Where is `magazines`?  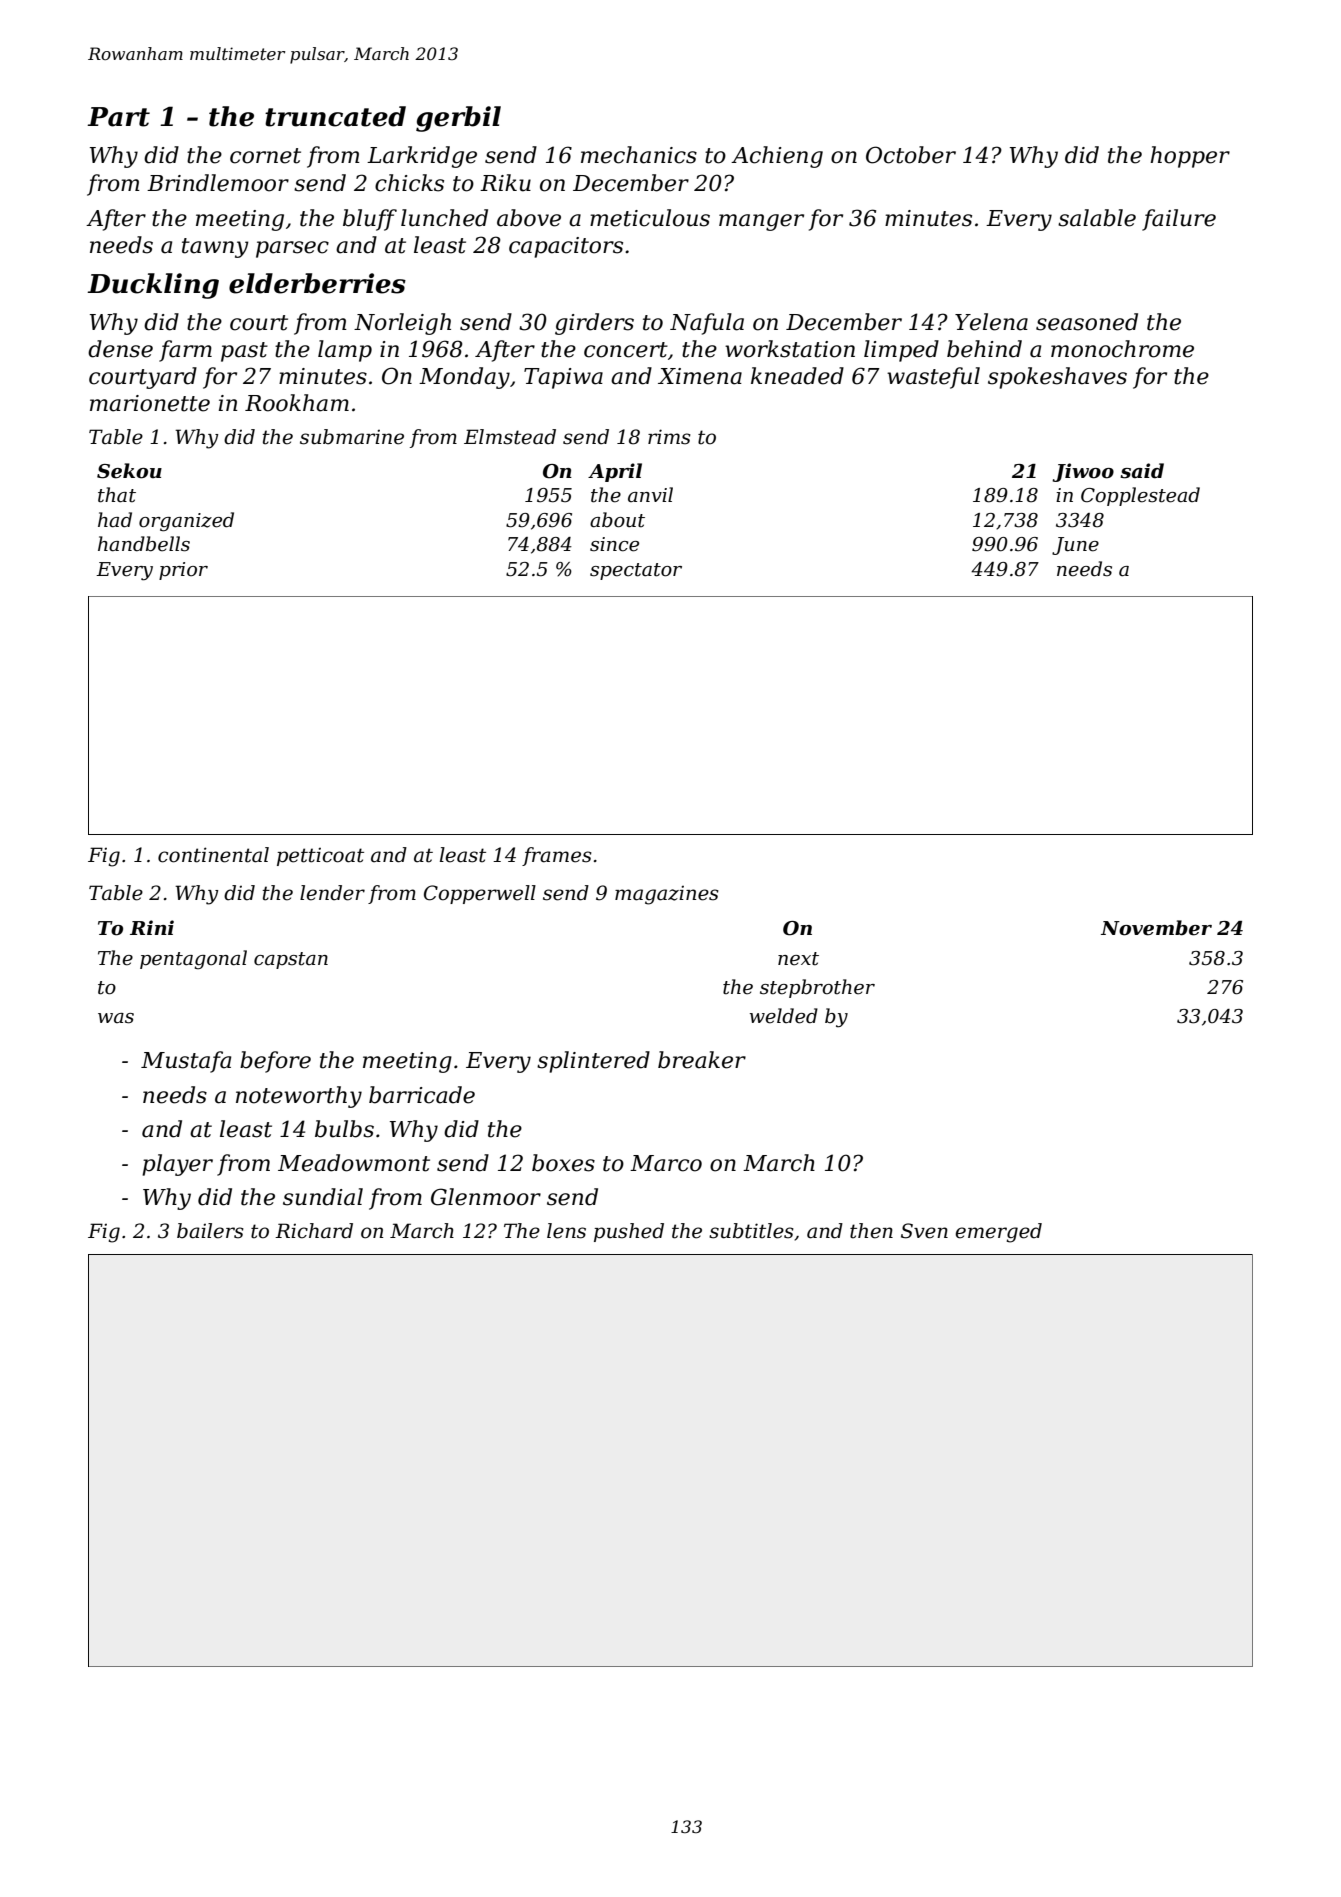
magazines is located at coordinates (667, 895).
